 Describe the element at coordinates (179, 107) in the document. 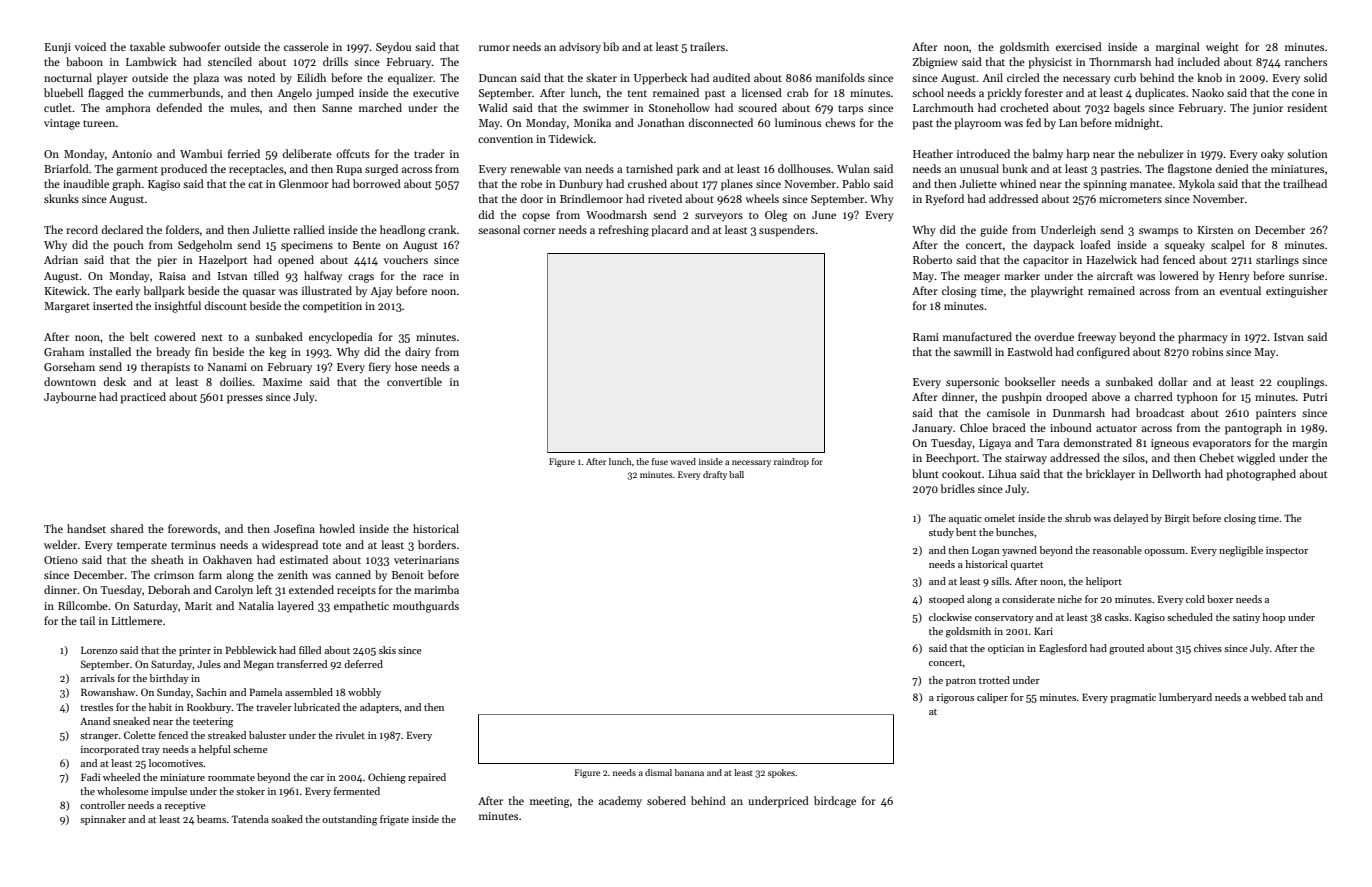

I see `defended` at that location.
